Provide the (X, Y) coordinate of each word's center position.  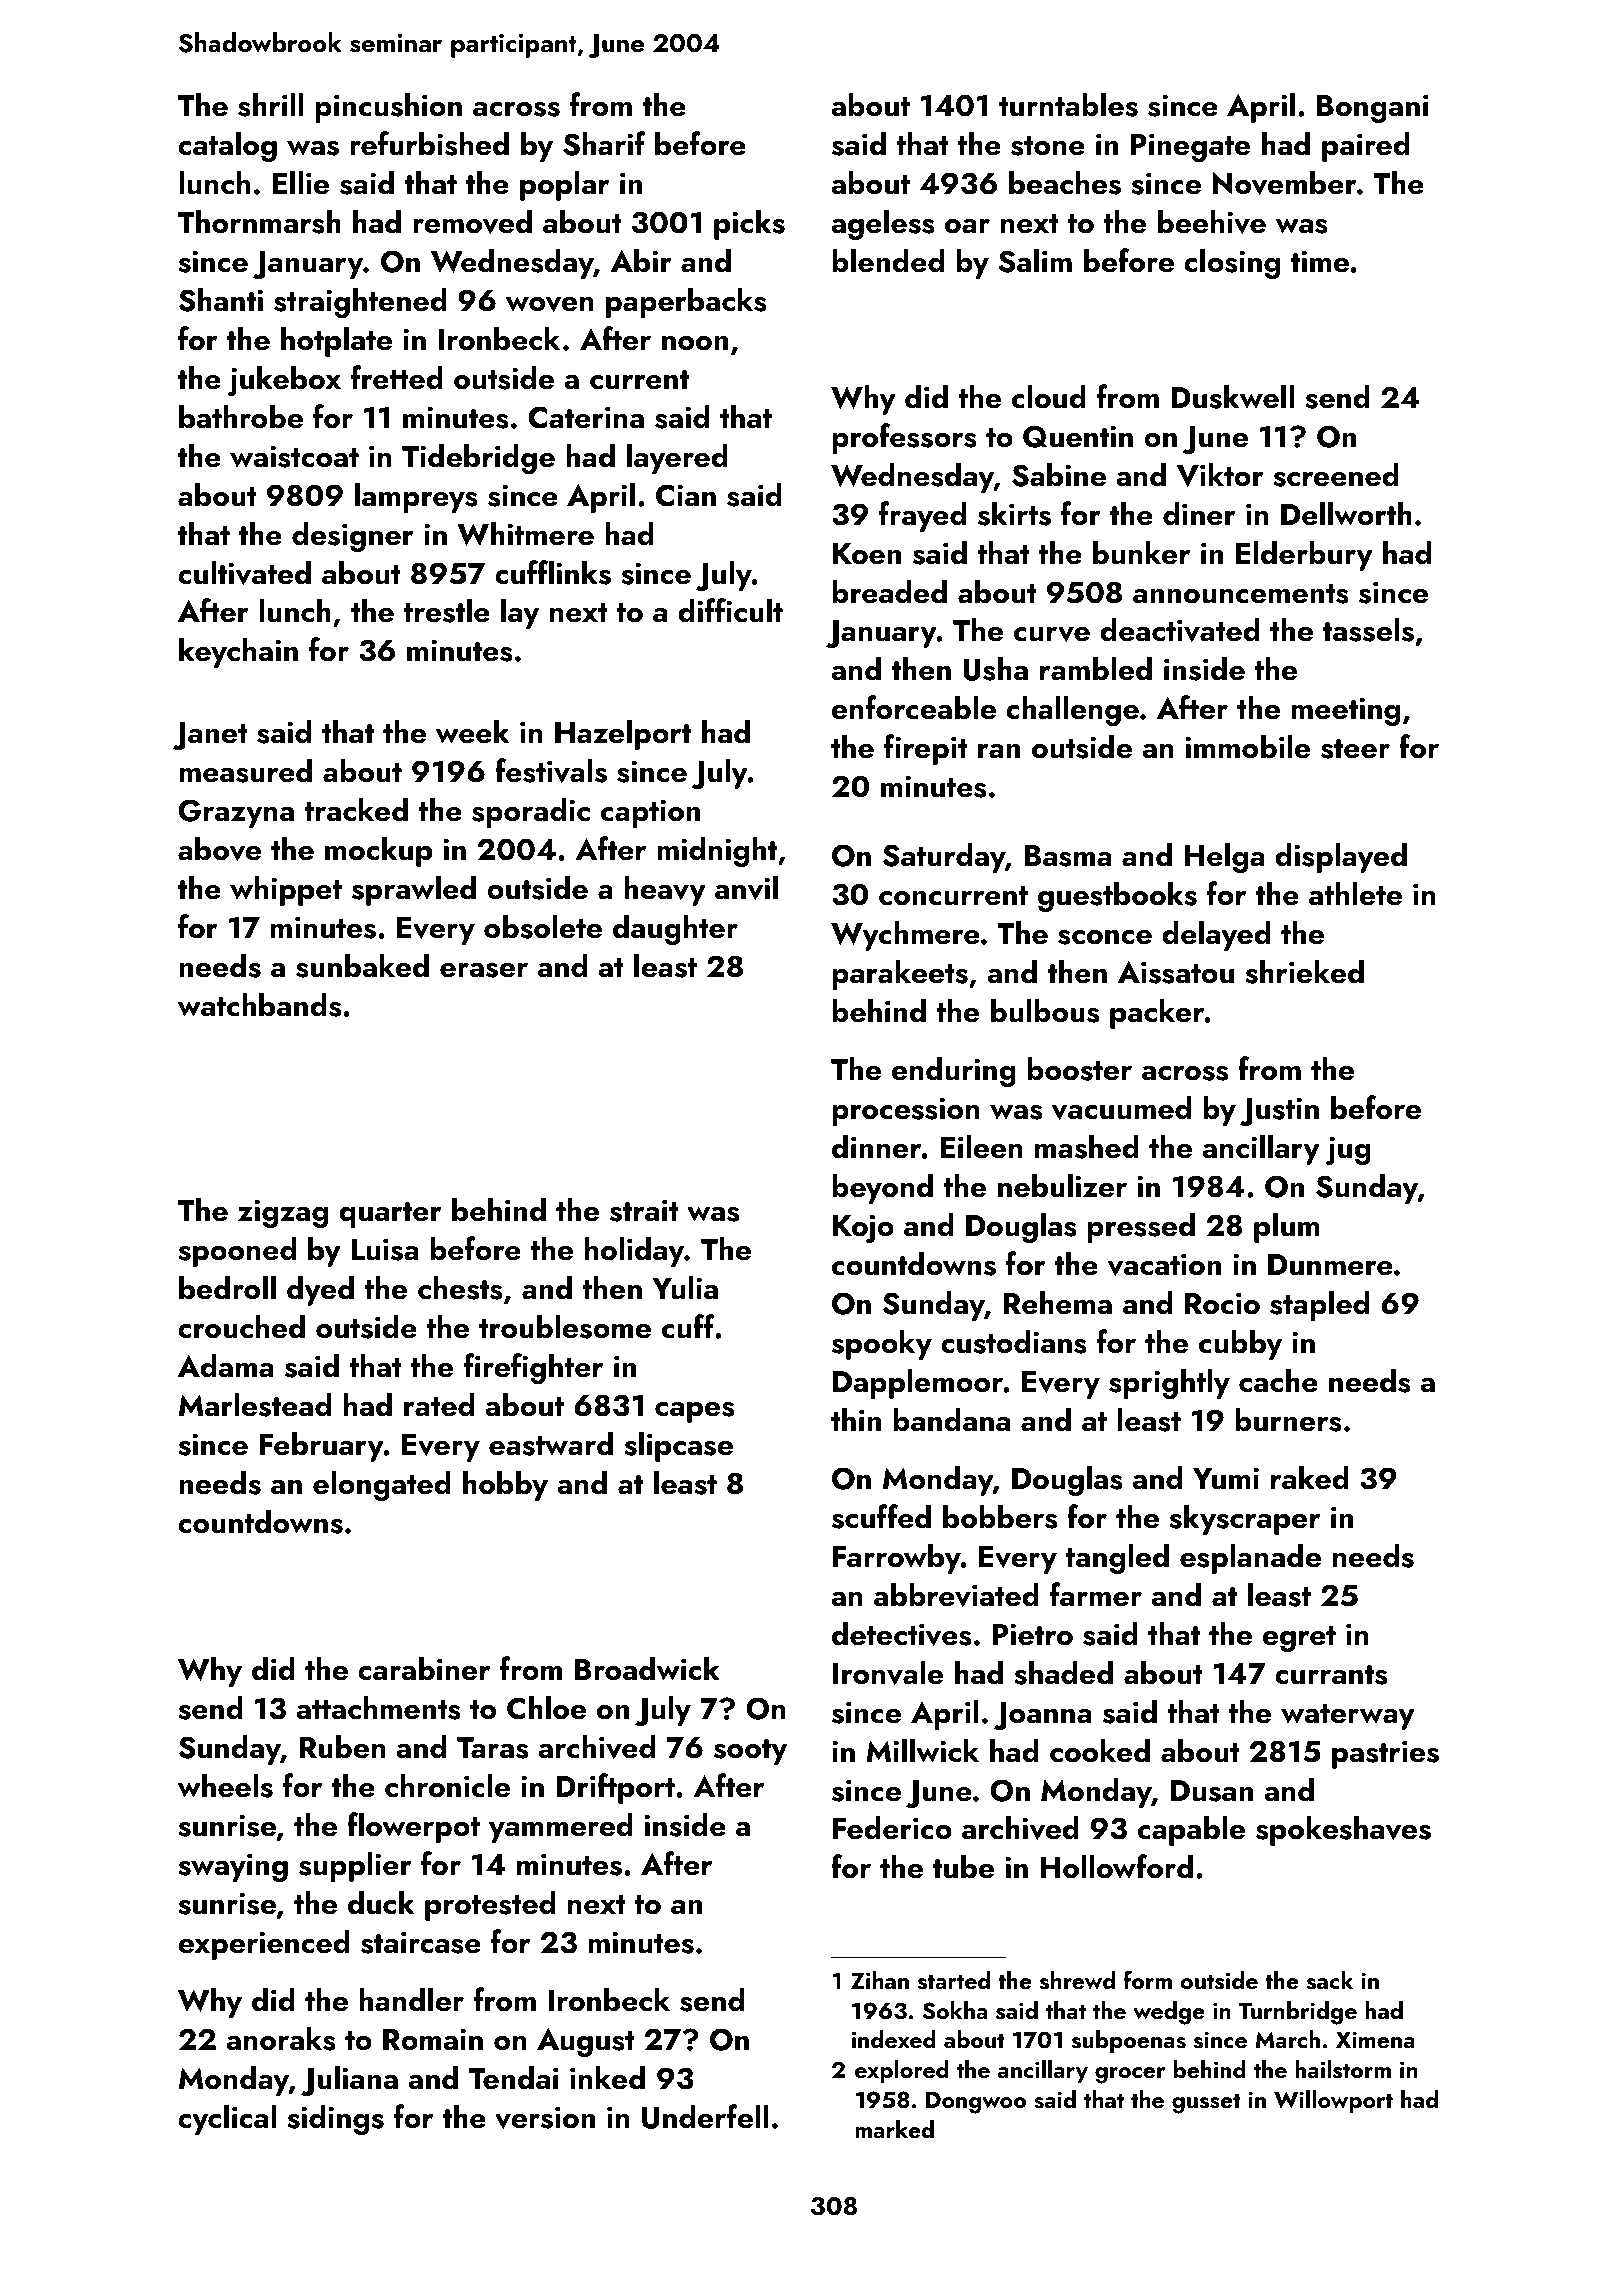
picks (749, 224)
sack (1329, 1980)
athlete (1355, 893)
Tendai (513, 2077)
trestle (446, 610)
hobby (505, 1485)
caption (650, 813)
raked (1310, 1477)
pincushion (388, 107)
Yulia (685, 1287)
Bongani (1372, 108)
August (586, 2042)
